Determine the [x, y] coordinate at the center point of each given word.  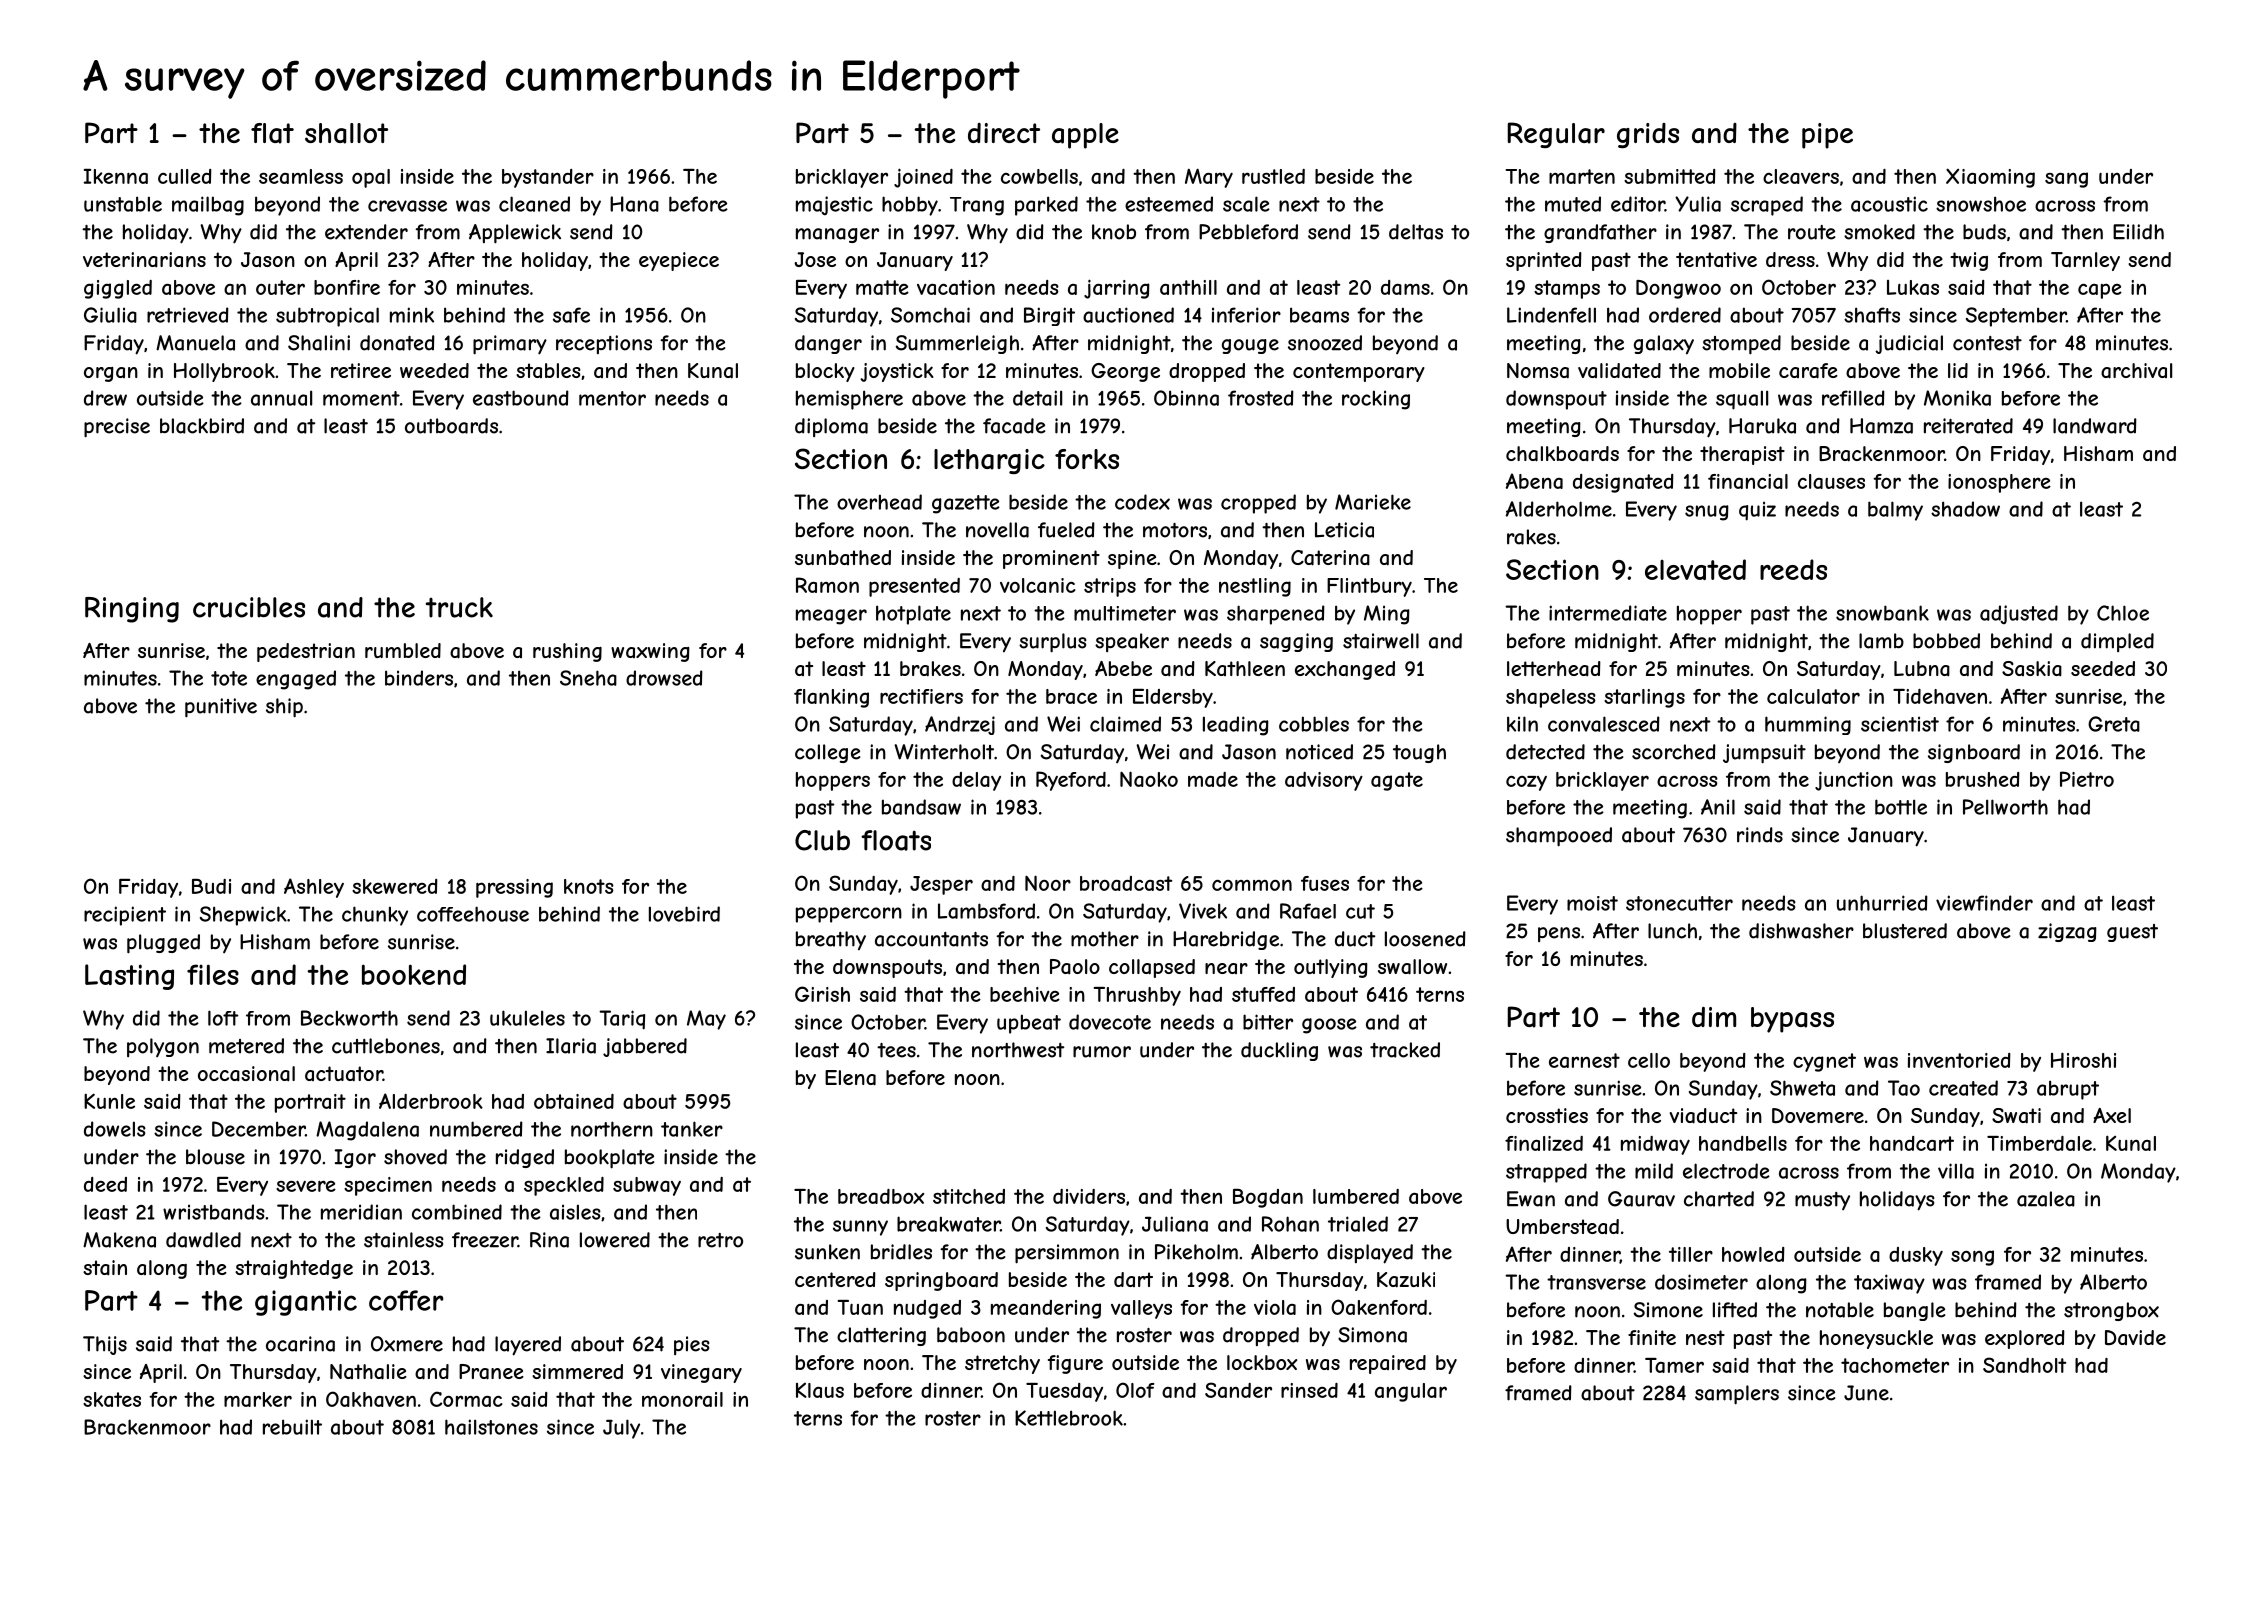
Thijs [105, 1345]
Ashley [314, 888]
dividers [1089, 1196]
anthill [1188, 287]
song [1972, 1258]
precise [117, 428]
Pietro [2087, 779]
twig [1969, 261]
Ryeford [1071, 781]
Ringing [132, 610]
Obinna [1186, 398]
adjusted [2019, 614]
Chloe [2123, 613]
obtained [574, 1101]
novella [997, 530]
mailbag [208, 206]
